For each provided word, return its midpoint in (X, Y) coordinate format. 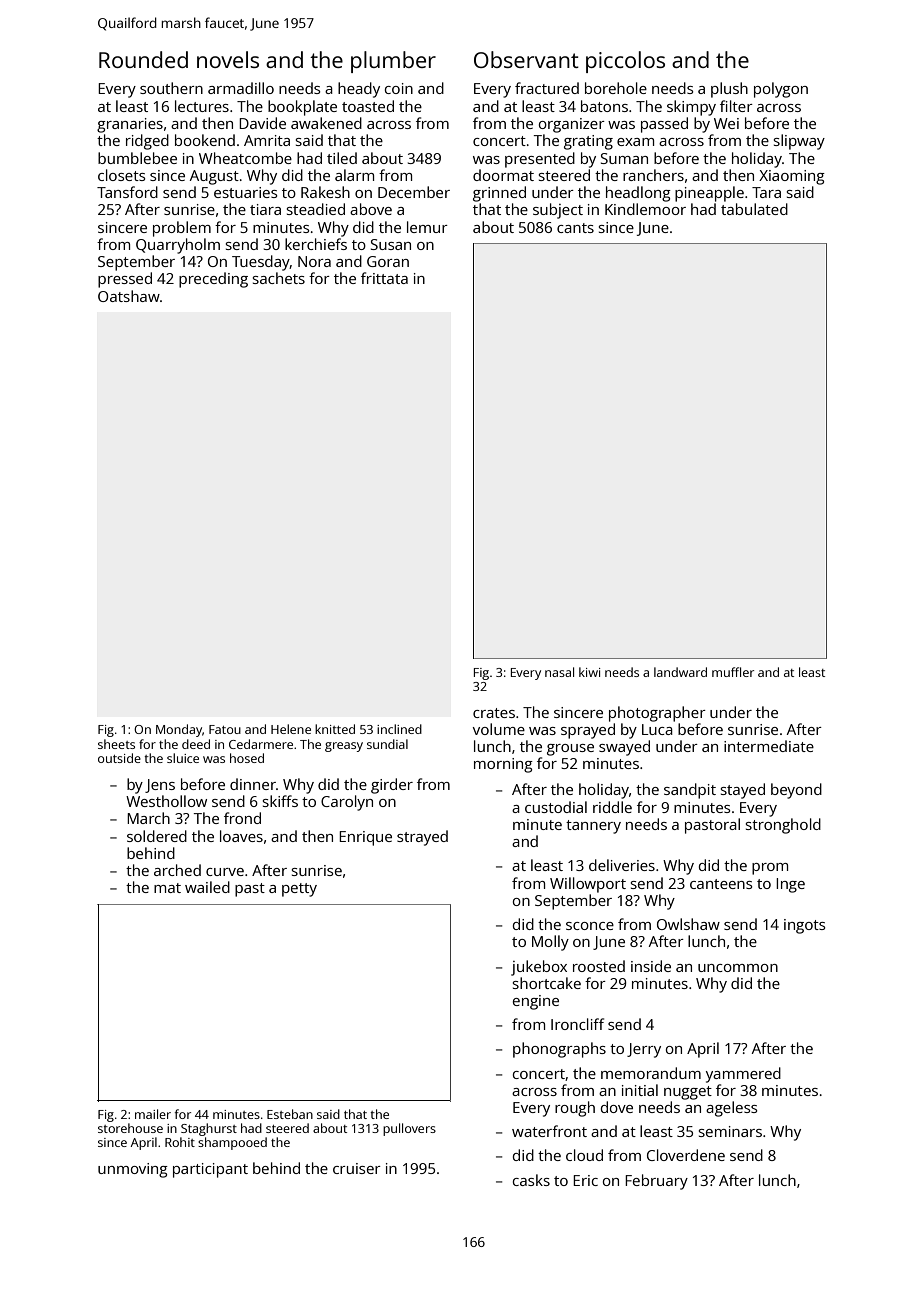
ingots (804, 926)
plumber (393, 62)
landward (680, 672)
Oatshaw (129, 296)
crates (494, 713)
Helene (291, 729)
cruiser (357, 1168)
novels (228, 59)
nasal (559, 672)
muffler (733, 672)
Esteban (290, 1114)
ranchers (653, 175)
